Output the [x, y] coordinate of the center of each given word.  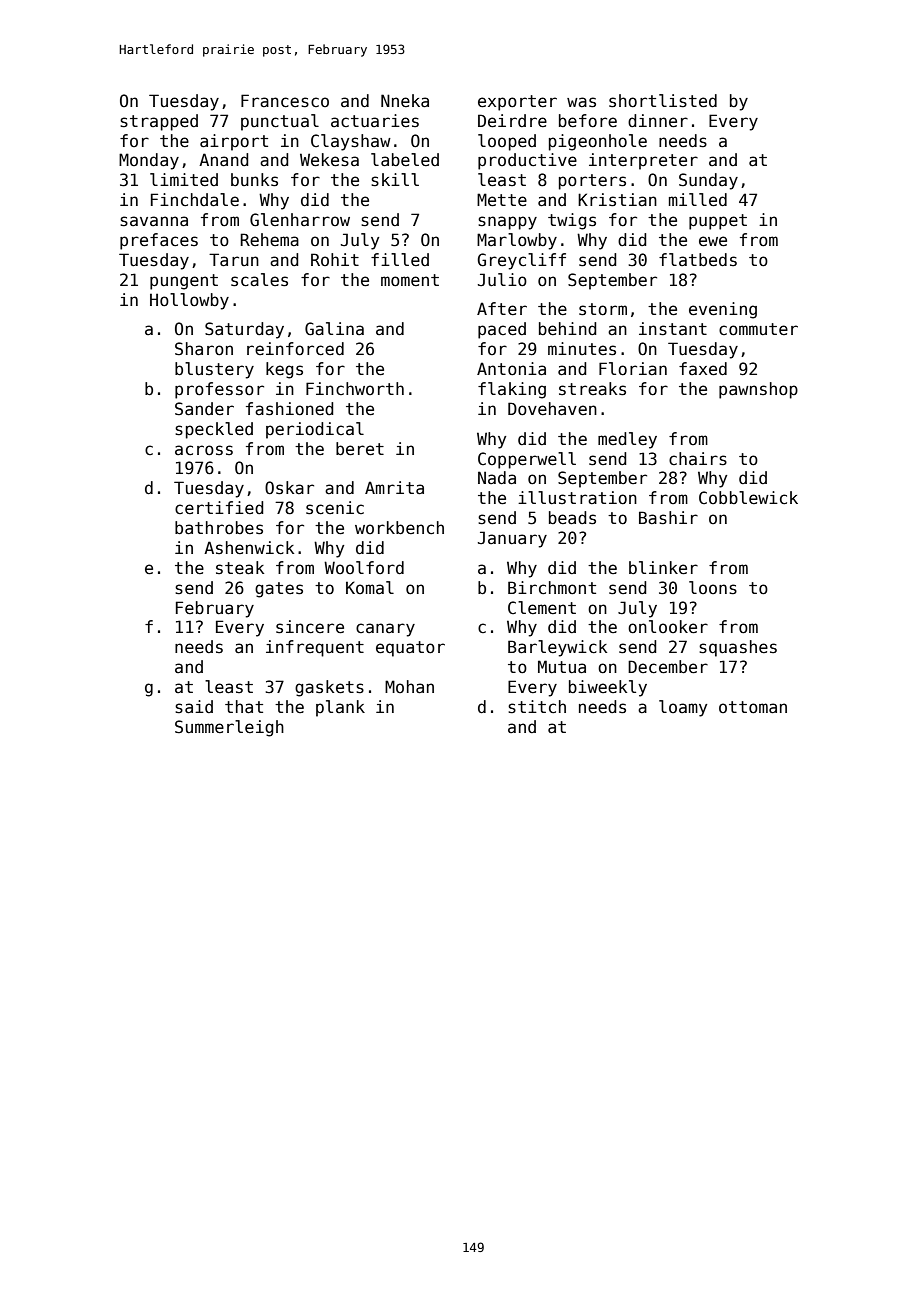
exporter [517, 103]
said [194, 707]
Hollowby [189, 301]
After [502, 309]
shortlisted [663, 101]
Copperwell [527, 460]
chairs [698, 459]
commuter [758, 329]
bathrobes [219, 528]
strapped [159, 122]
